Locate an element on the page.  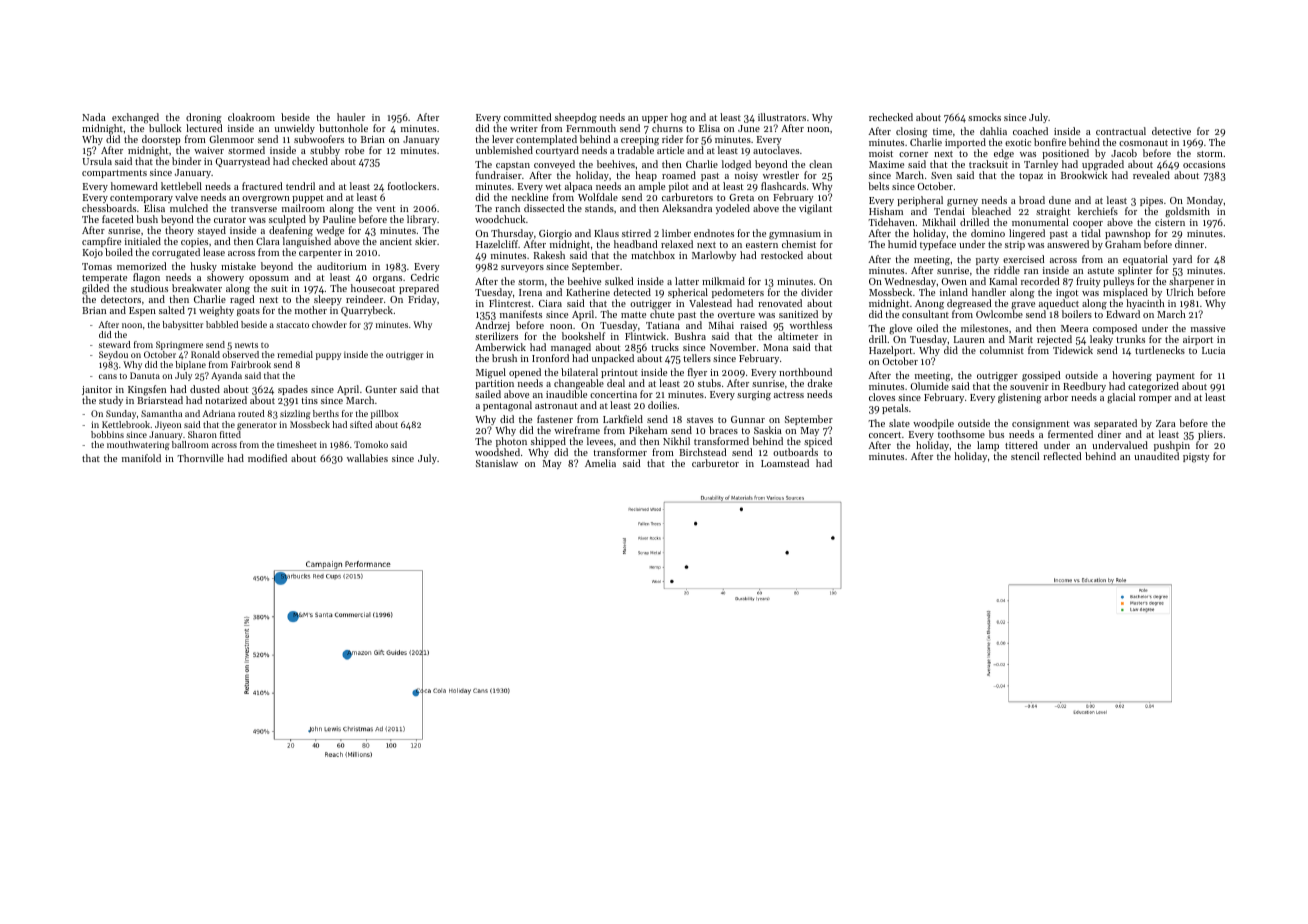
actress is located at coordinates (789, 395).
